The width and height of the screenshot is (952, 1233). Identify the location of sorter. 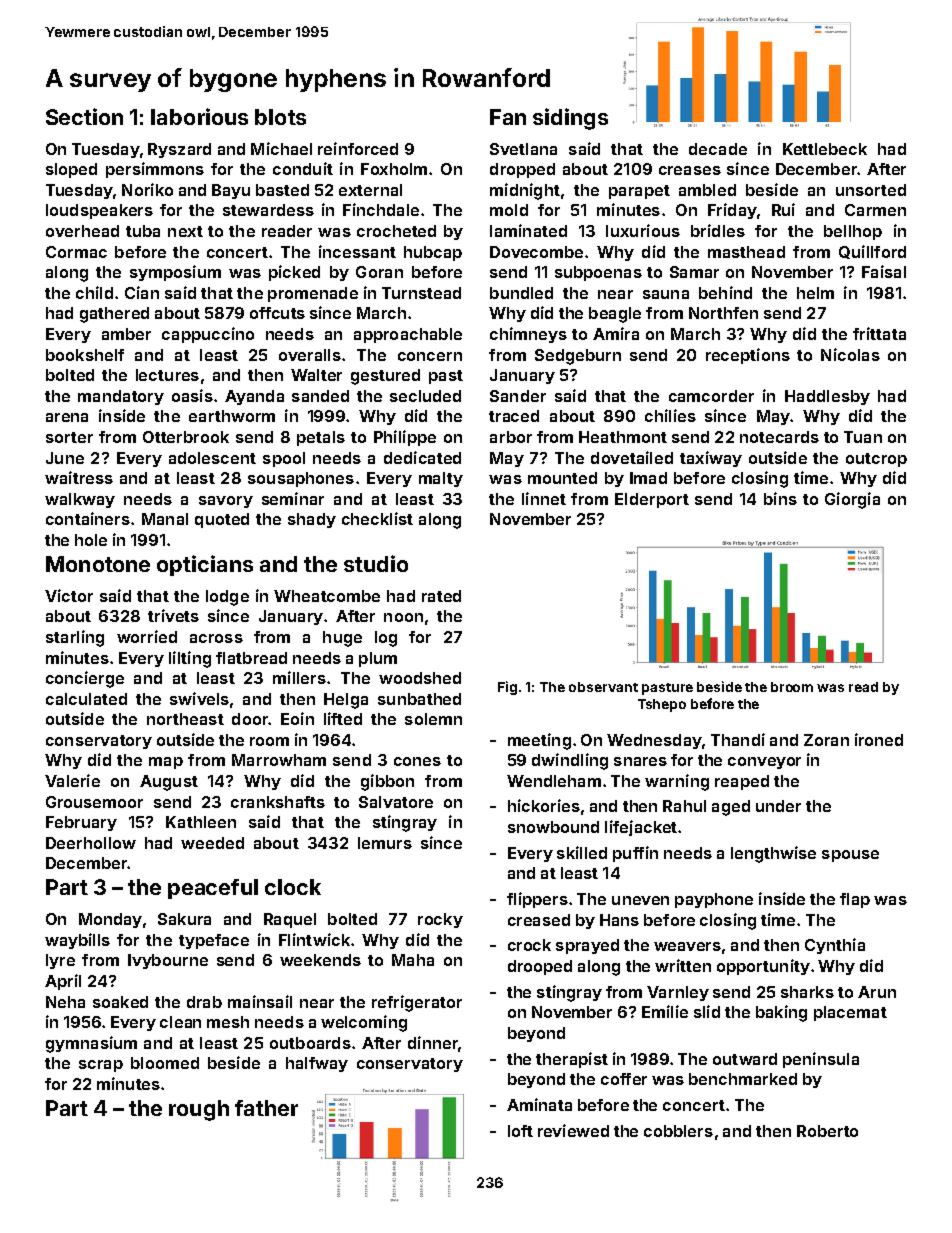
(69, 437).
